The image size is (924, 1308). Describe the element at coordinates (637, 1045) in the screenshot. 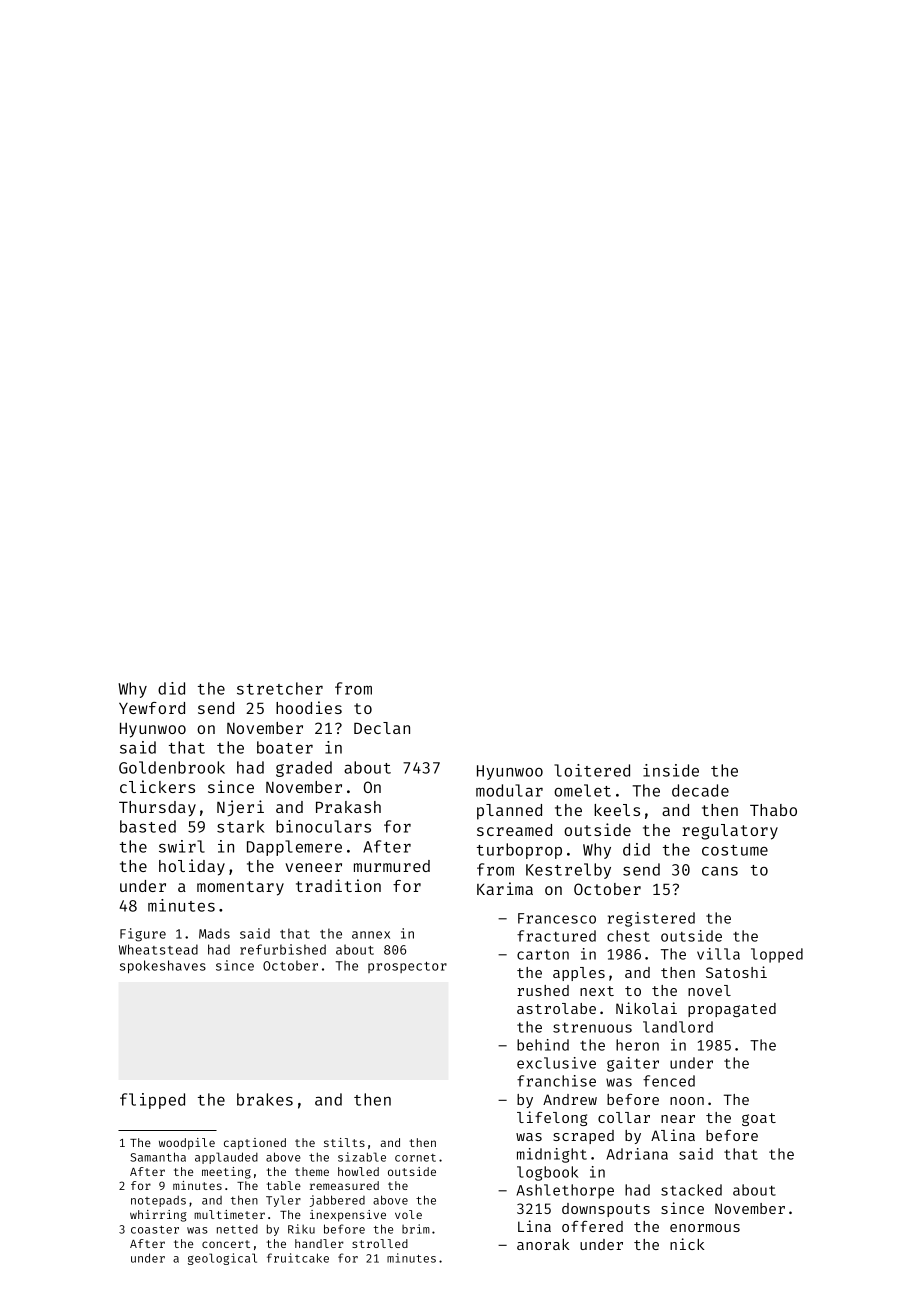

I see `heron` at that location.
